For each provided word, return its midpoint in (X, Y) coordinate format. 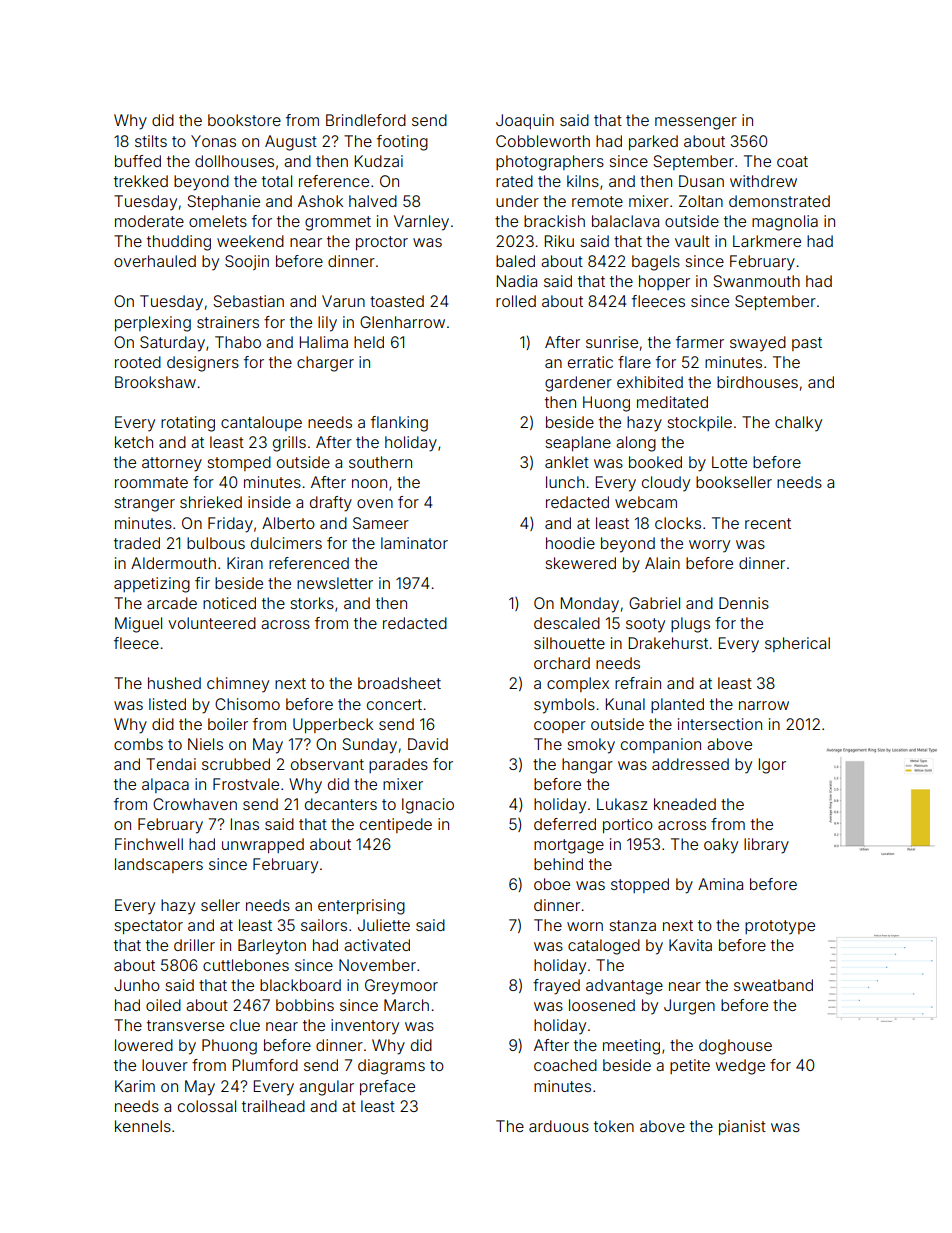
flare (634, 362)
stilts (151, 141)
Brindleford (366, 120)
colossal (207, 1106)
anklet (567, 462)
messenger (696, 123)
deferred (565, 824)
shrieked (211, 502)
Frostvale (246, 784)
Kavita (690, 945)
